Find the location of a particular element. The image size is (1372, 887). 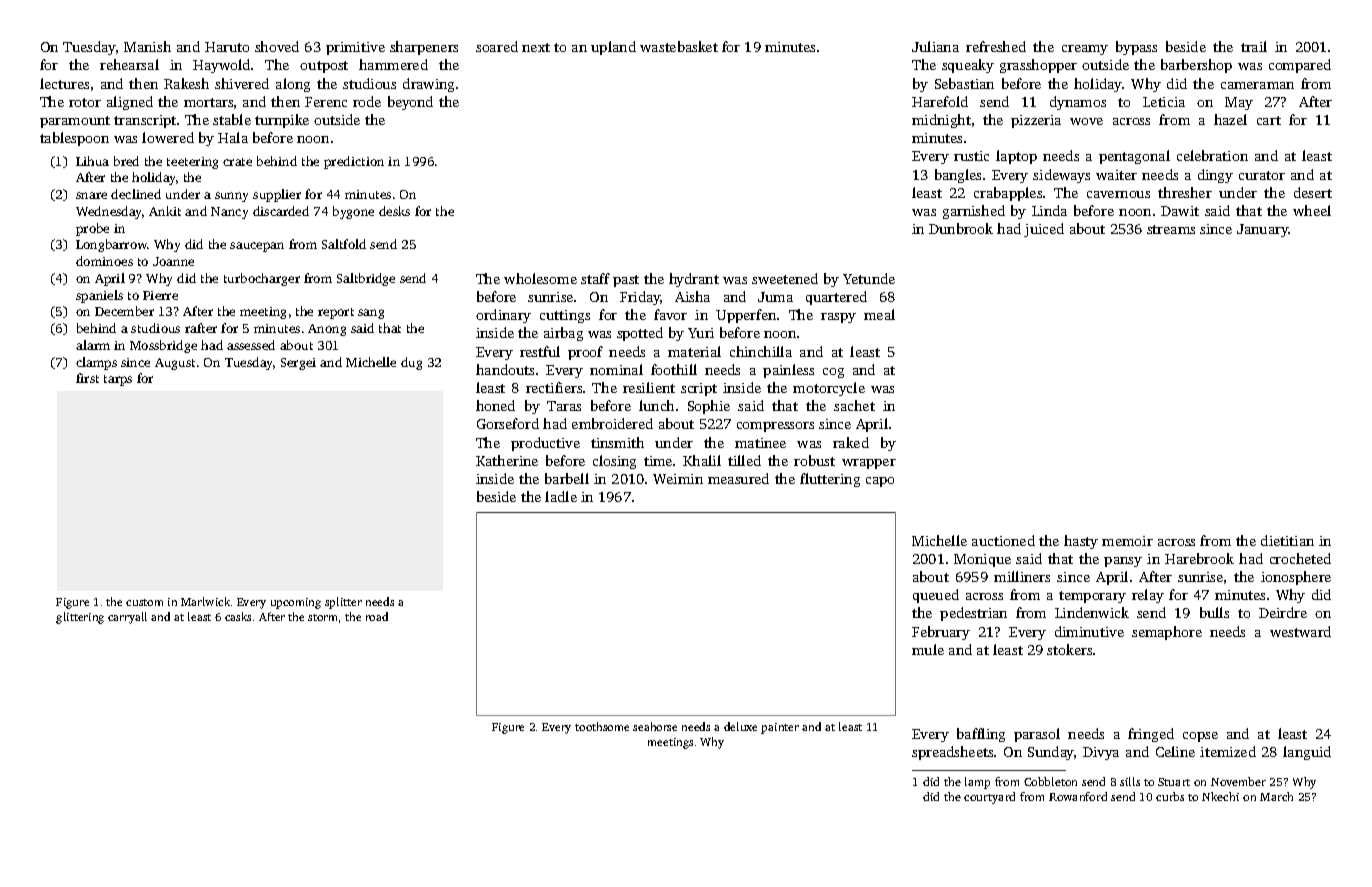

trail is located at coordinates (1254, 46).
